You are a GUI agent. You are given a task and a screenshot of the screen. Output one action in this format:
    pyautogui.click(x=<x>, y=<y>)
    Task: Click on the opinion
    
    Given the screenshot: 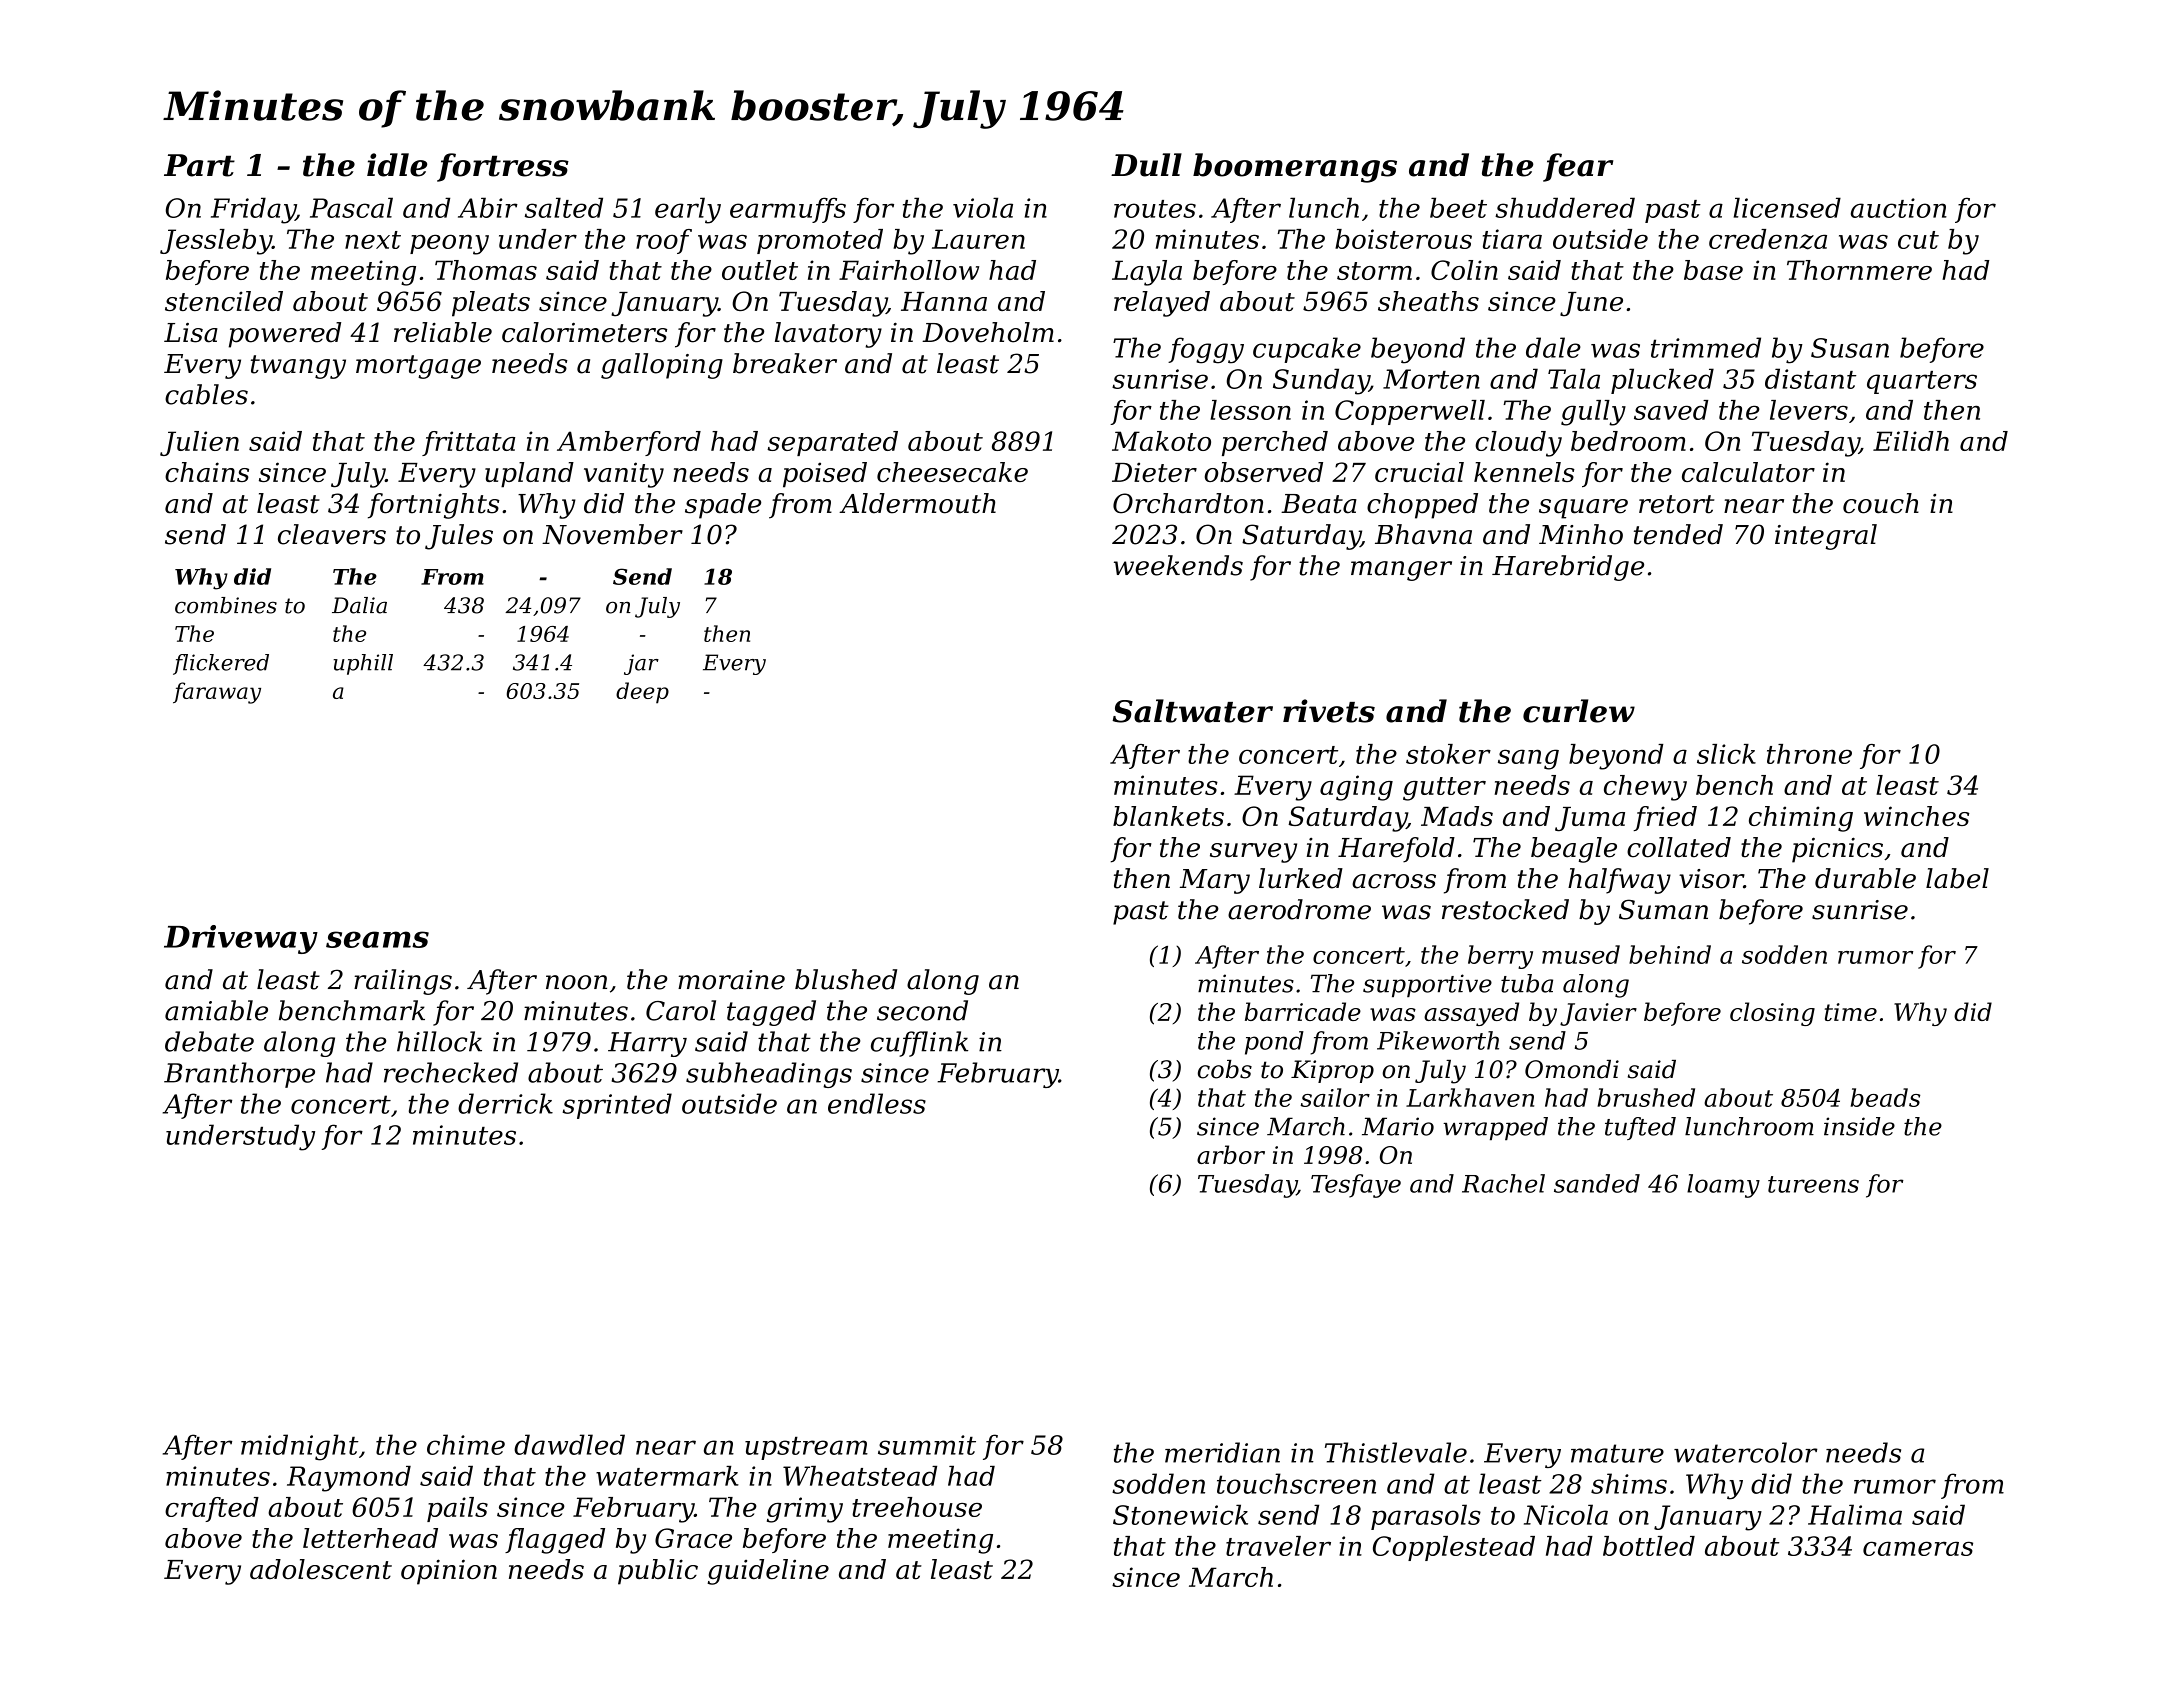 What is the action you would take?
    pyautogui.click(x=449, y=1572)
